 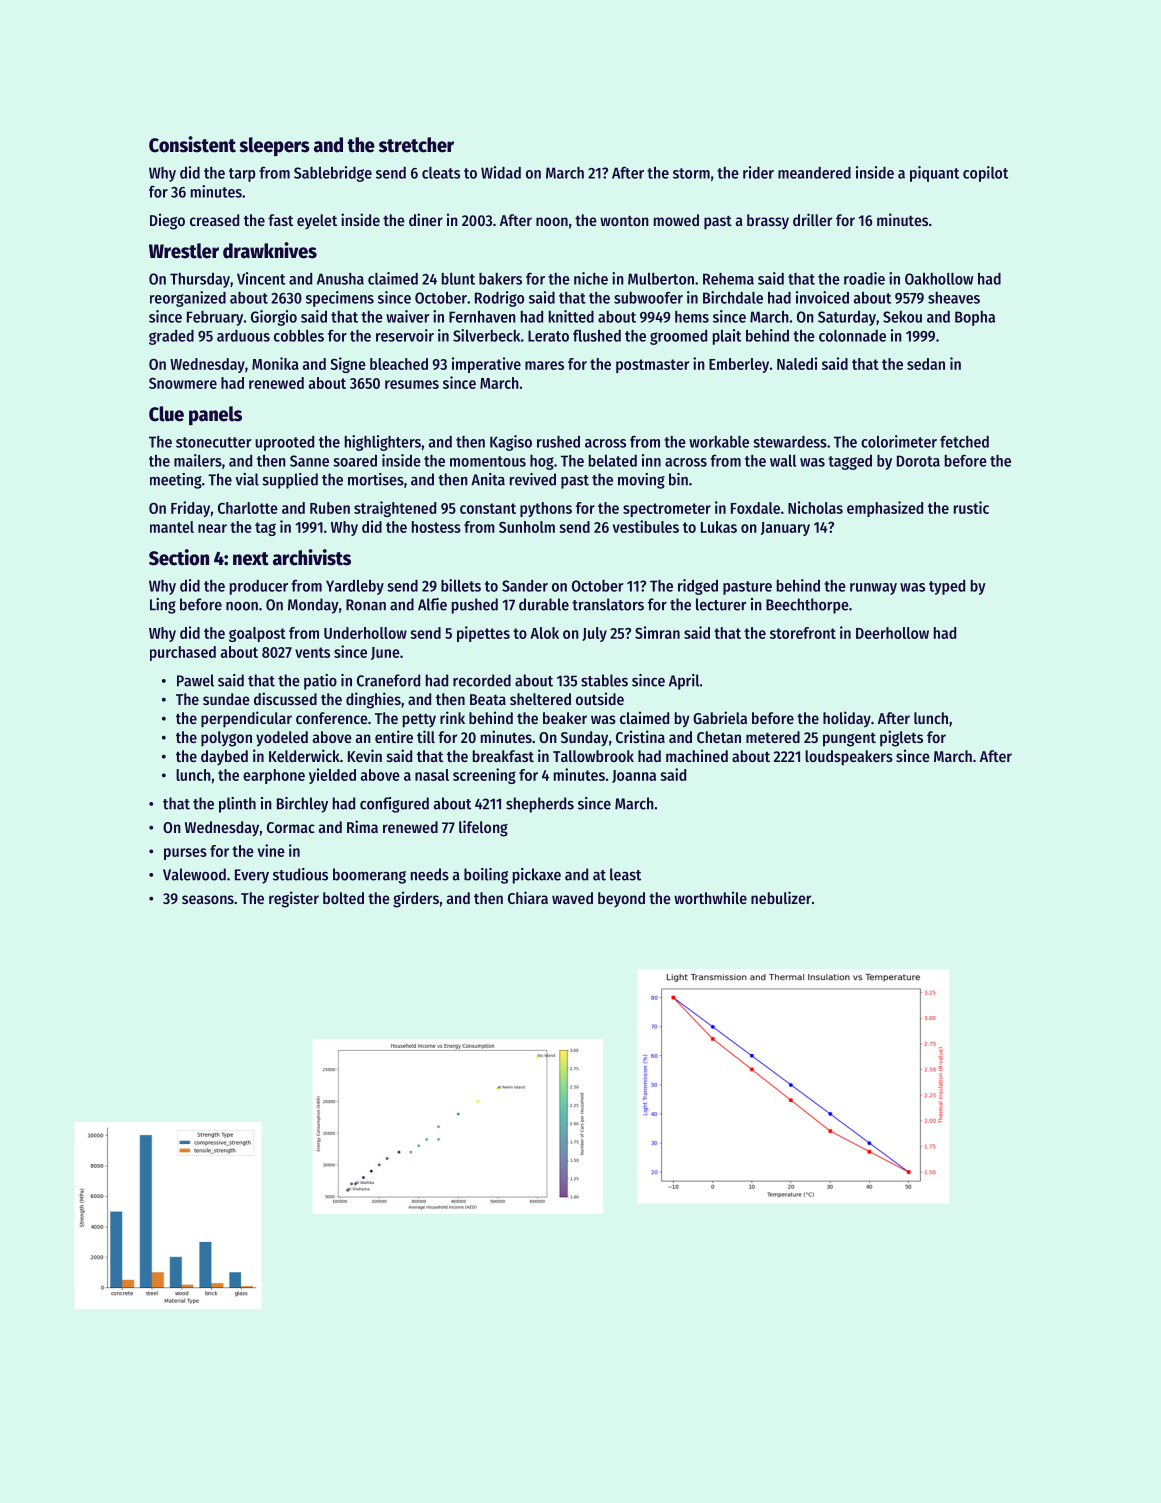 I want to click on beyond, so click(x=621, y=899).
